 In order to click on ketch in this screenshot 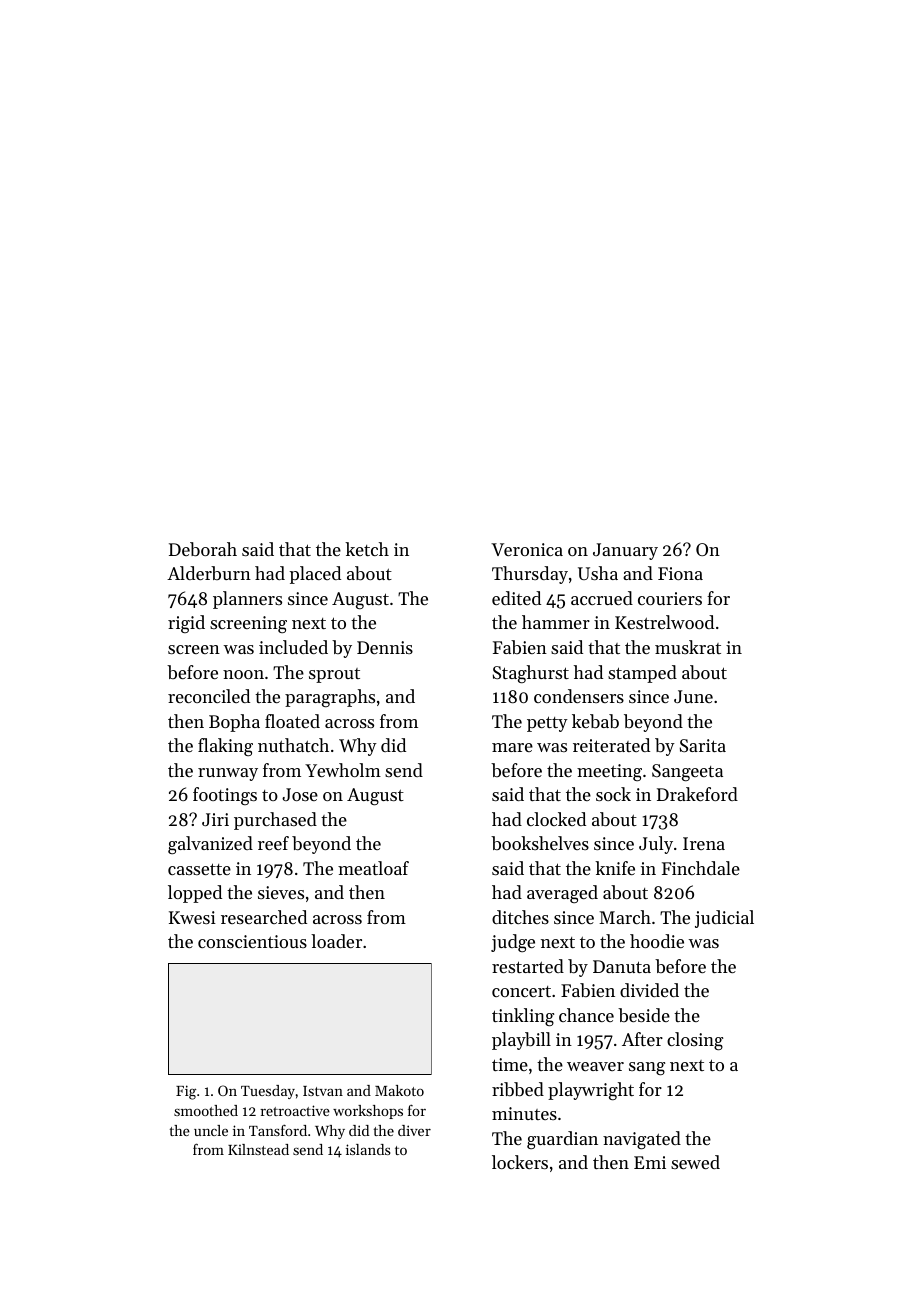, I will do `click(367, 549)`.
